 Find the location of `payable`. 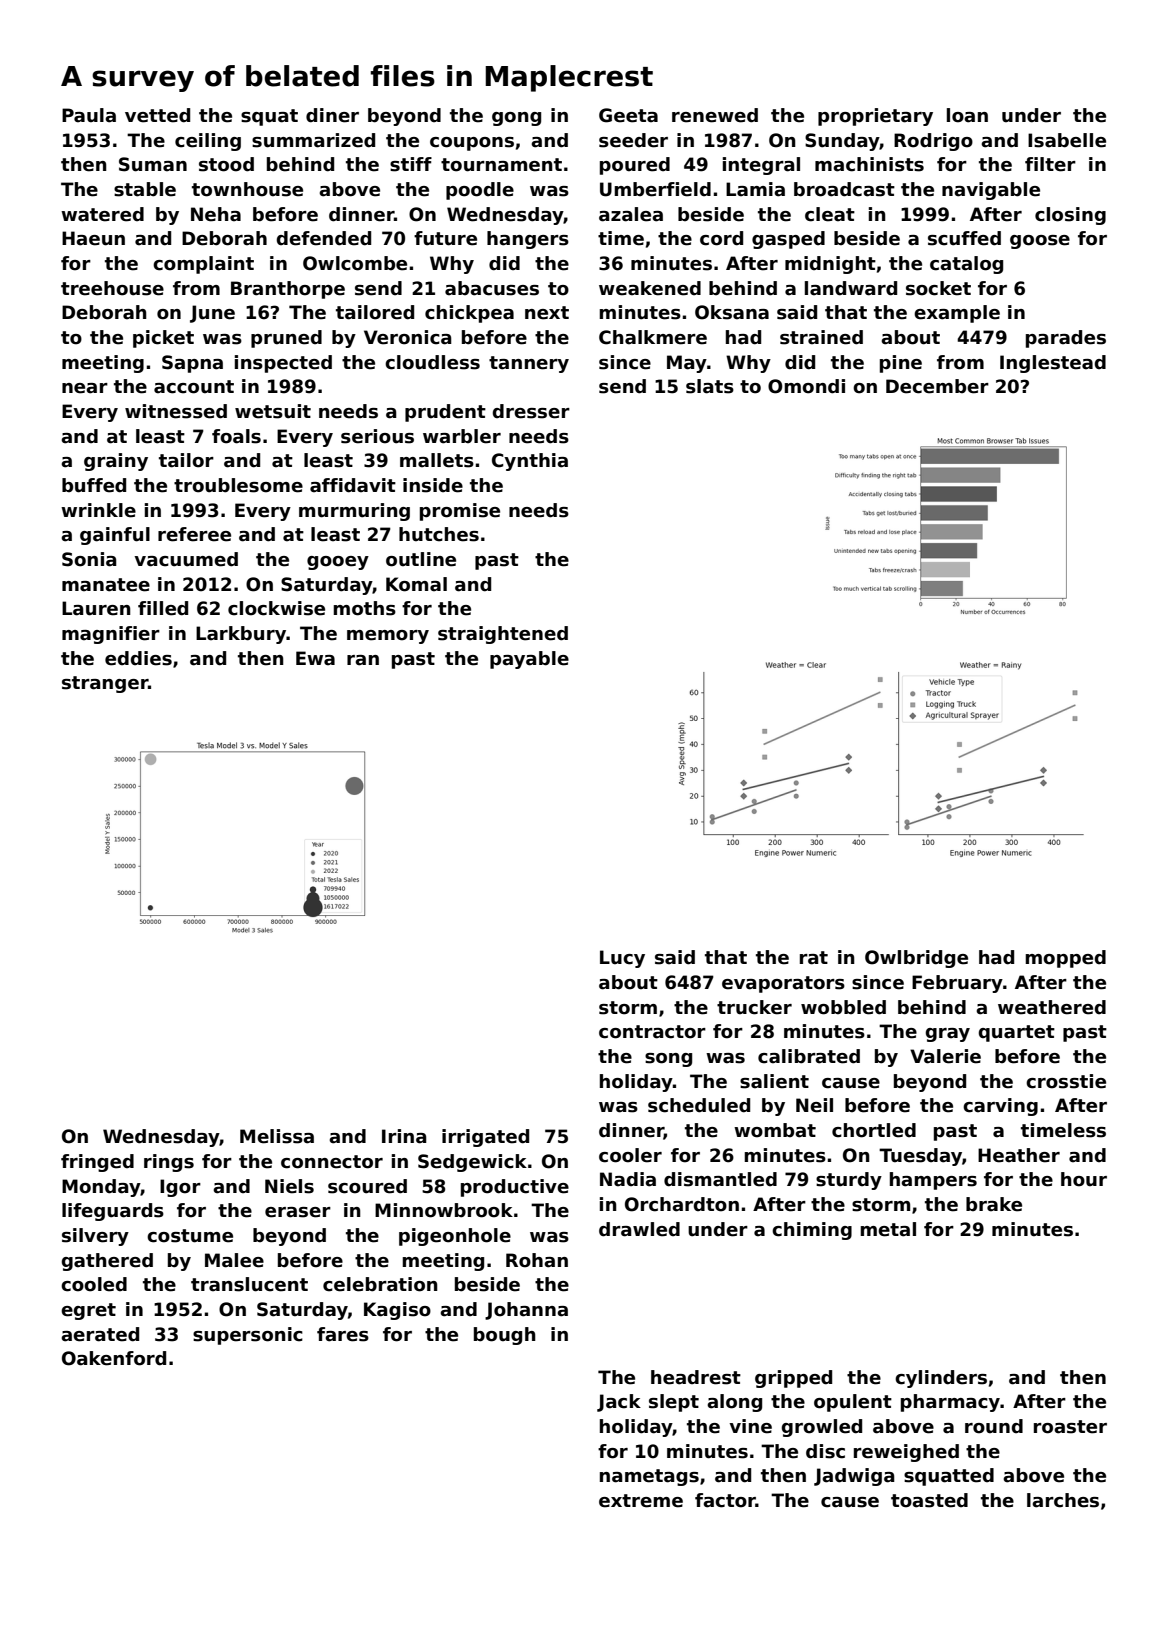

payable is located at coordinates (529, 660).
